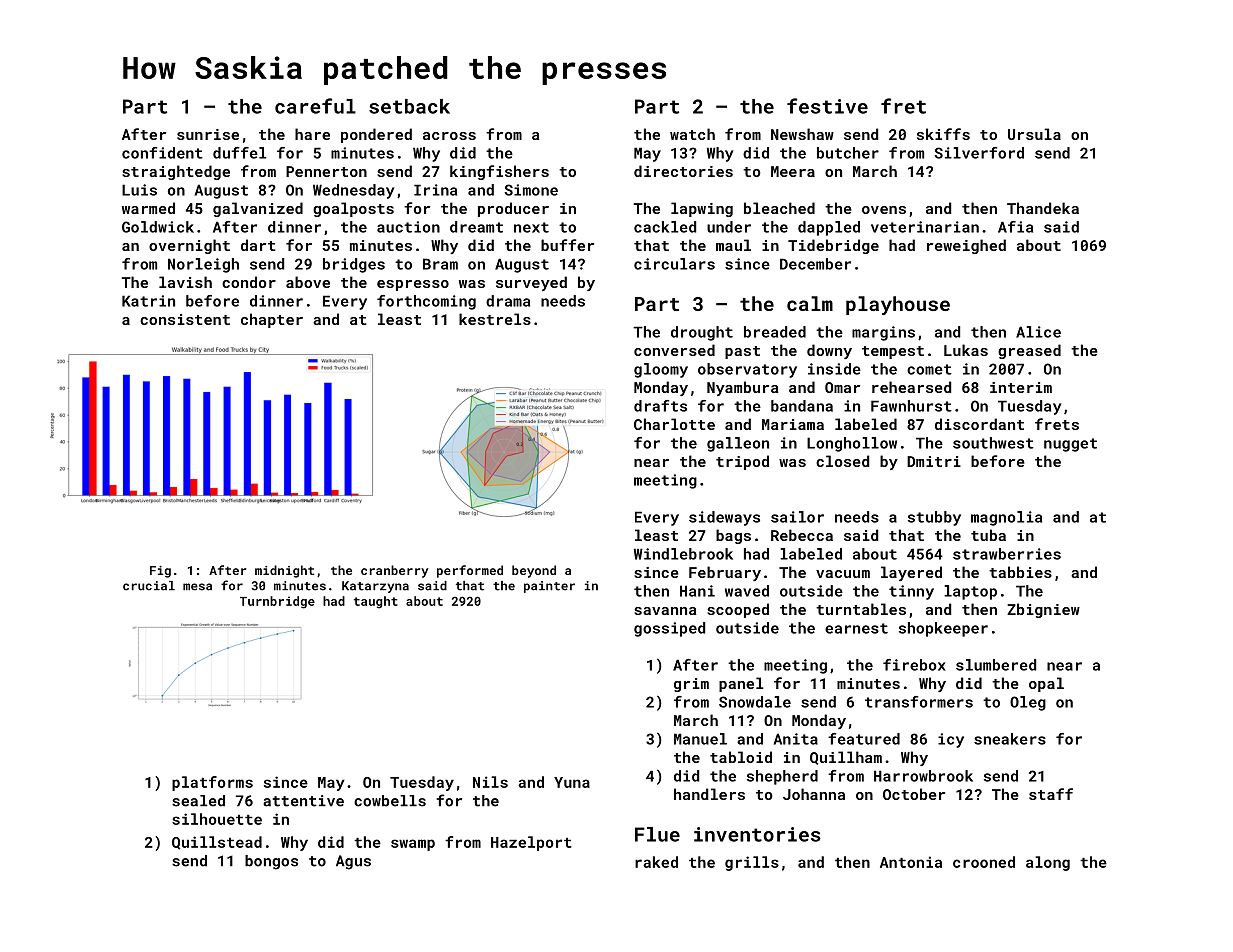 The width and height of the screenshot is (1233, 952). What do you see at coordinates (376, 602) in the screenshot?
I see `taught` at bounding box center [376, 602].
